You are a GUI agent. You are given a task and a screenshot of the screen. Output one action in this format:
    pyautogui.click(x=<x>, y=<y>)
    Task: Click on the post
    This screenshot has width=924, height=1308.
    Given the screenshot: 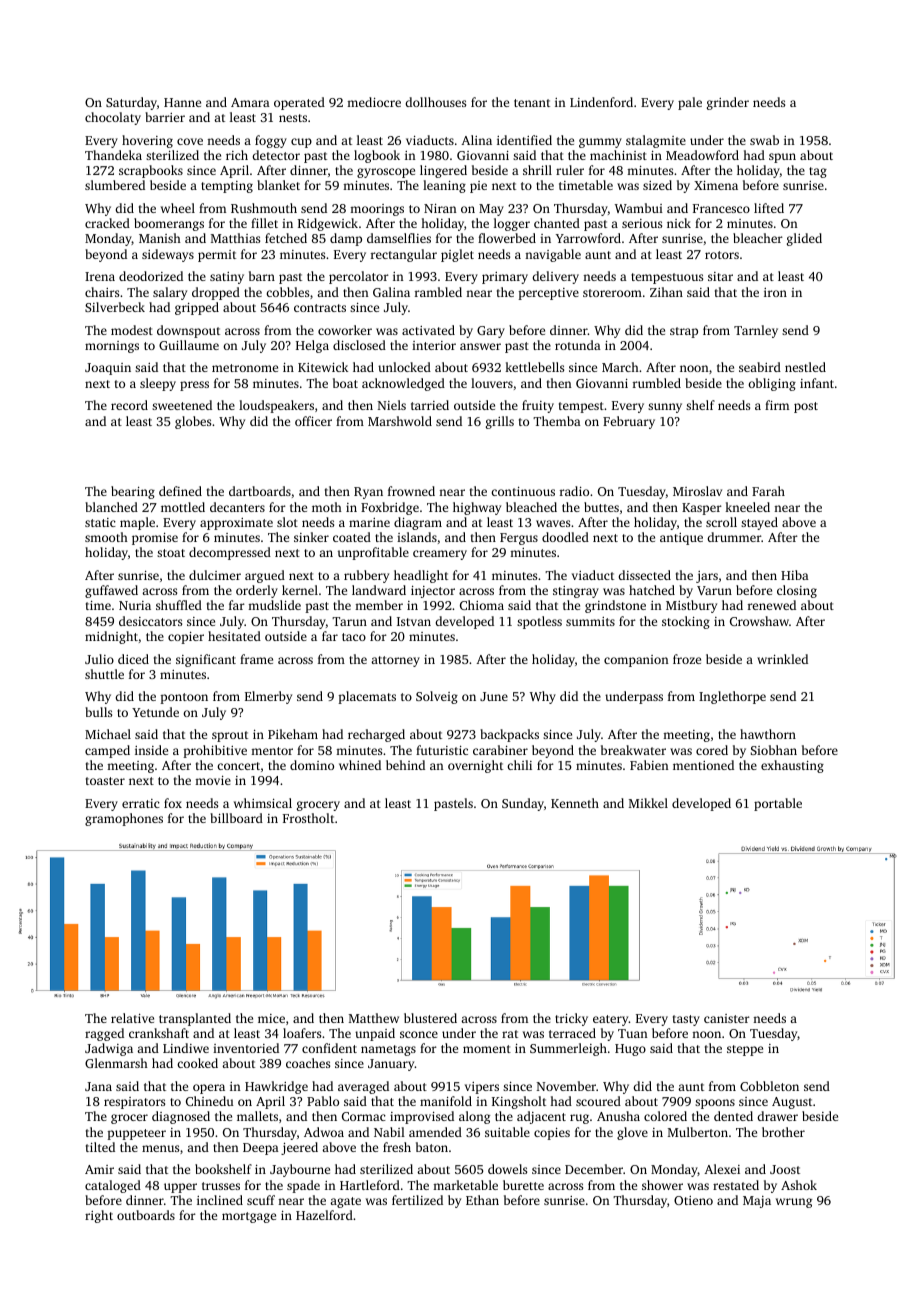 What is the action you would take?
    pyautogui.click(x=806, y=407)
